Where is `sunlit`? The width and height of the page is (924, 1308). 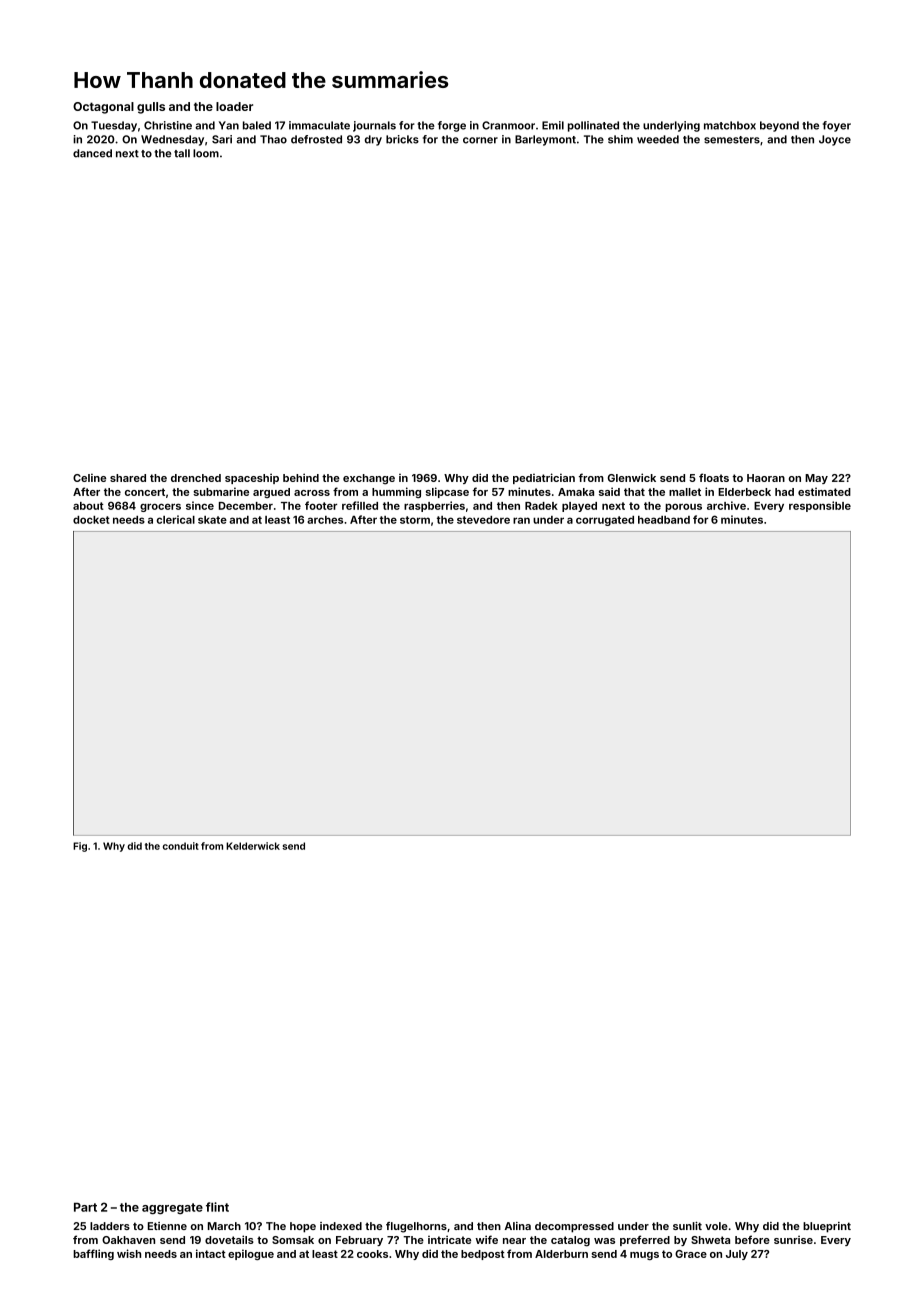 sunlit is located at coordinates (687, 1226).
